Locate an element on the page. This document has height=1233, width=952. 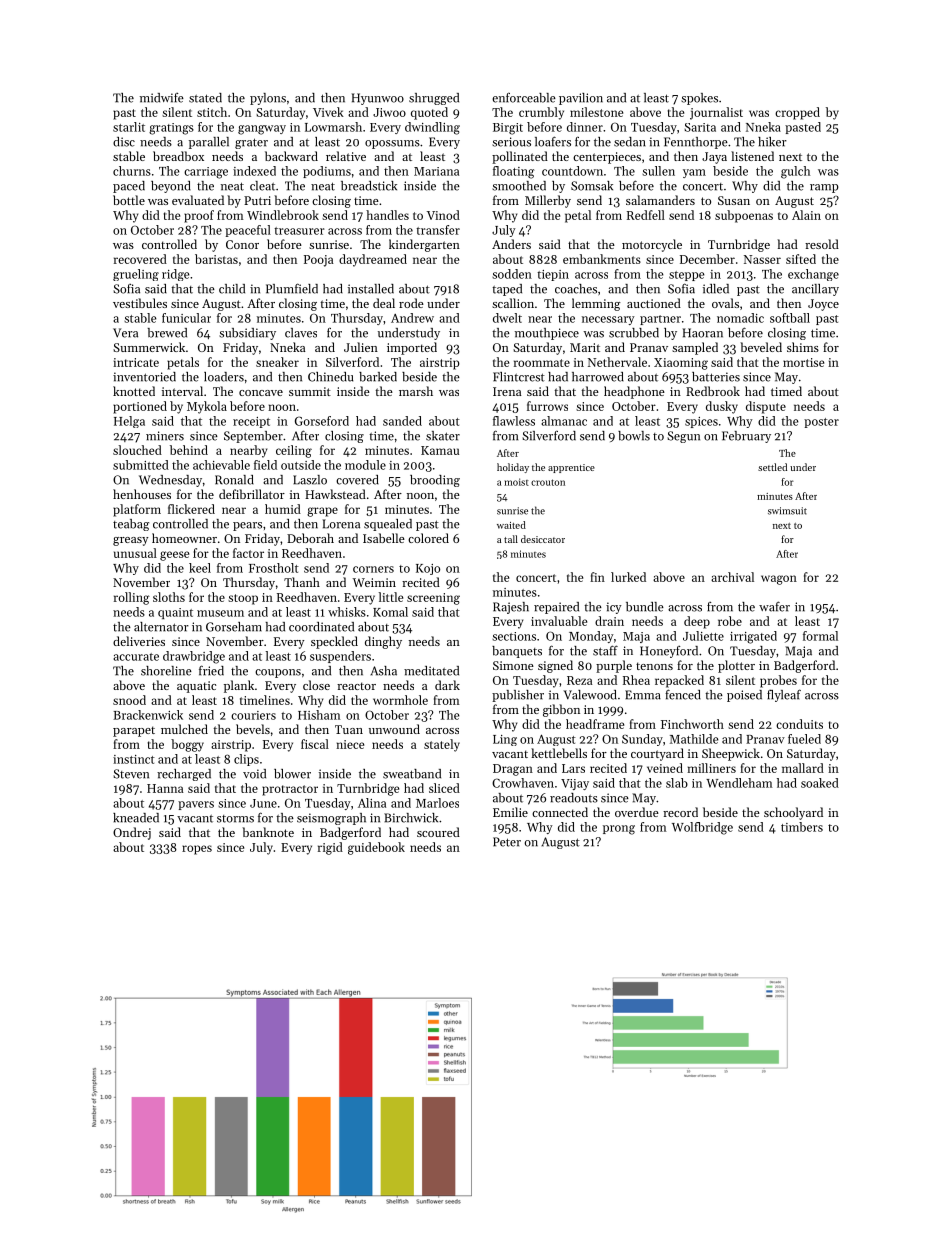
greasy is located at coordinates (130, 541).
